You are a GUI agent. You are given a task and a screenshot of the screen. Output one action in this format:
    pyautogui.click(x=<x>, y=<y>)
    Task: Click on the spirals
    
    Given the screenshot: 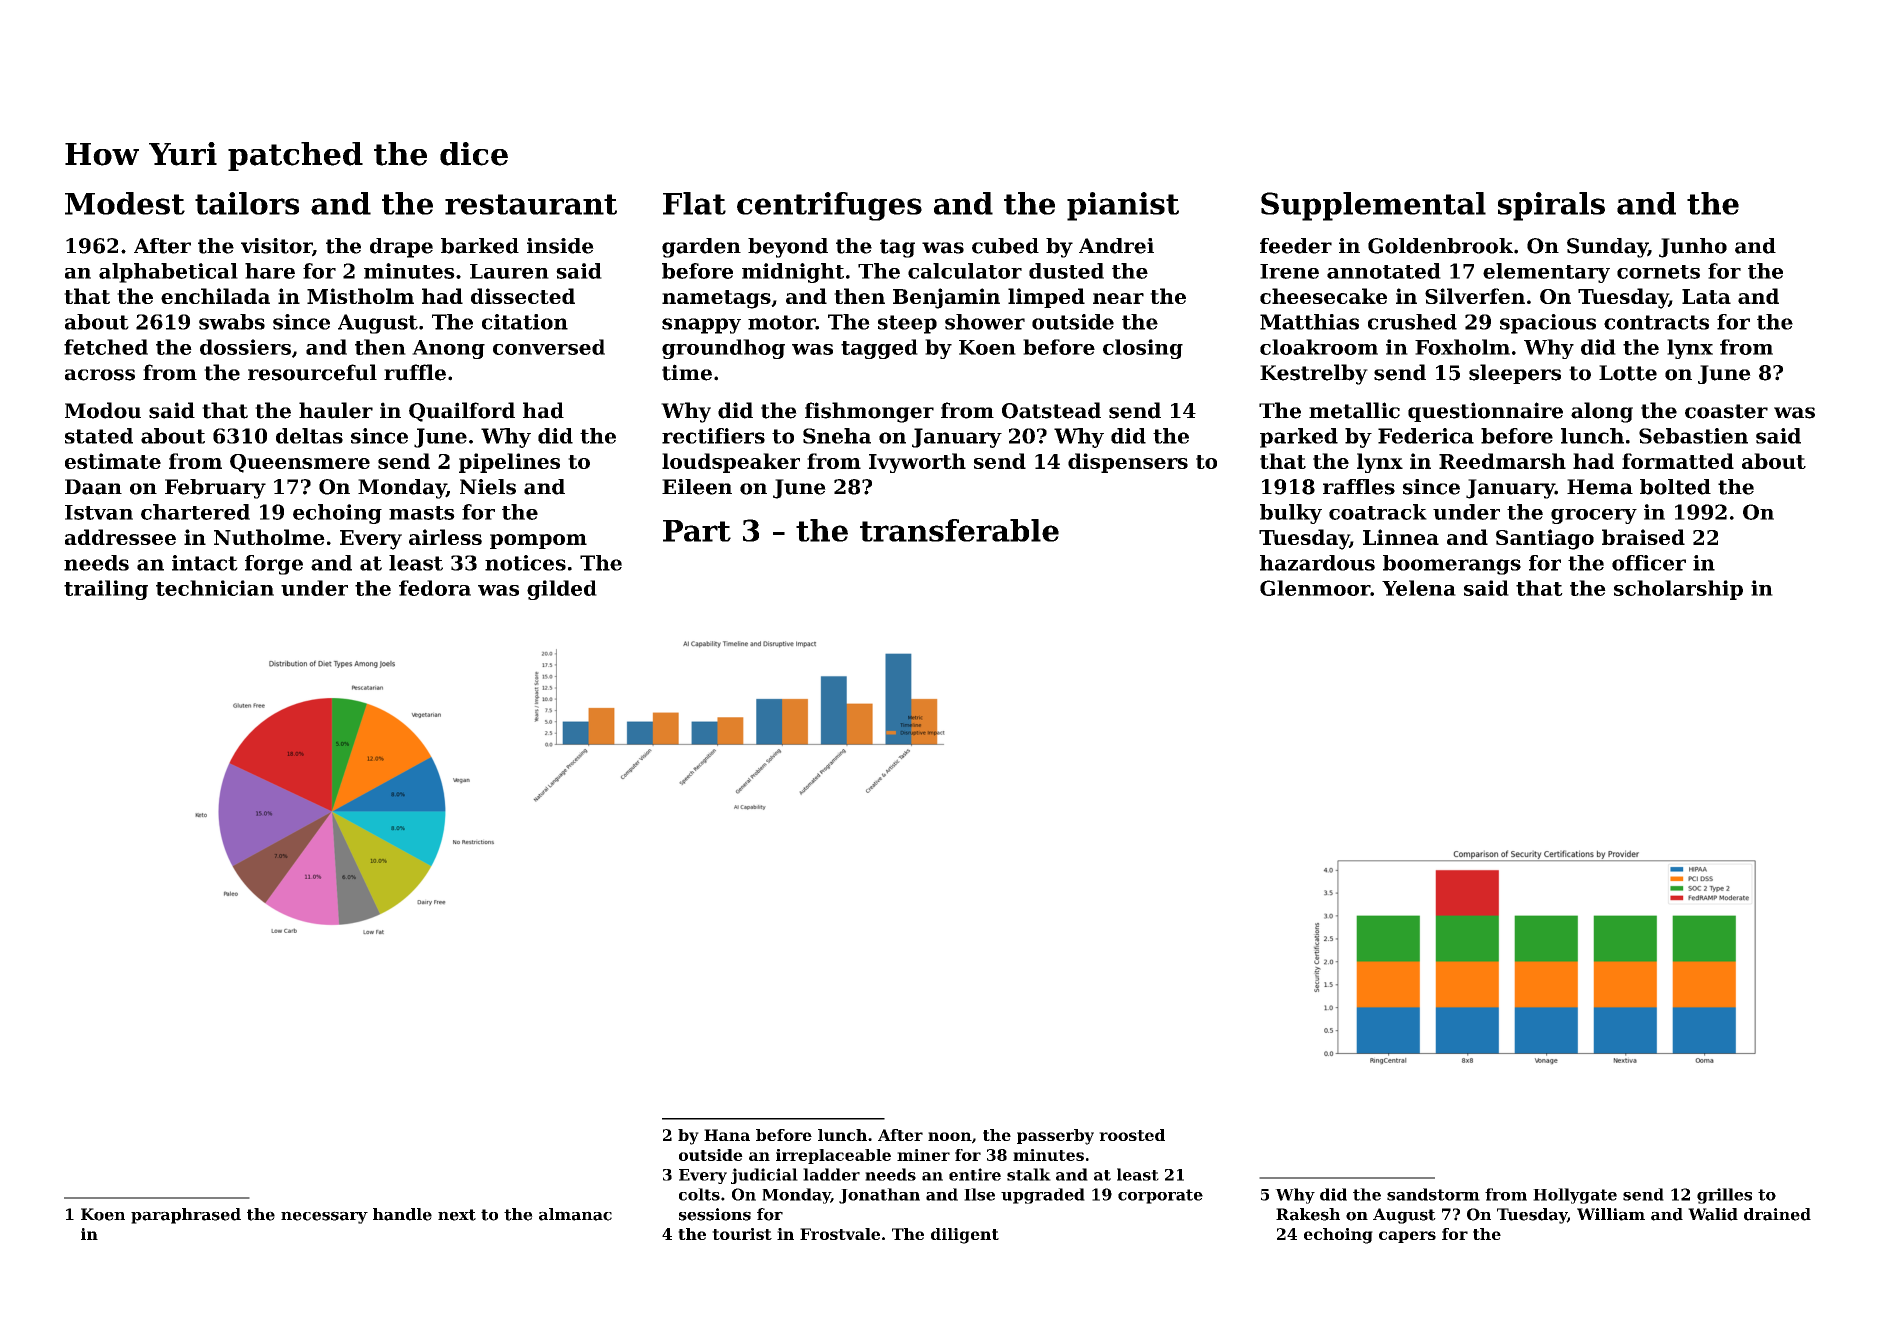 What is the action you would take?
    pyautogui.click(x=1551, y=206)
